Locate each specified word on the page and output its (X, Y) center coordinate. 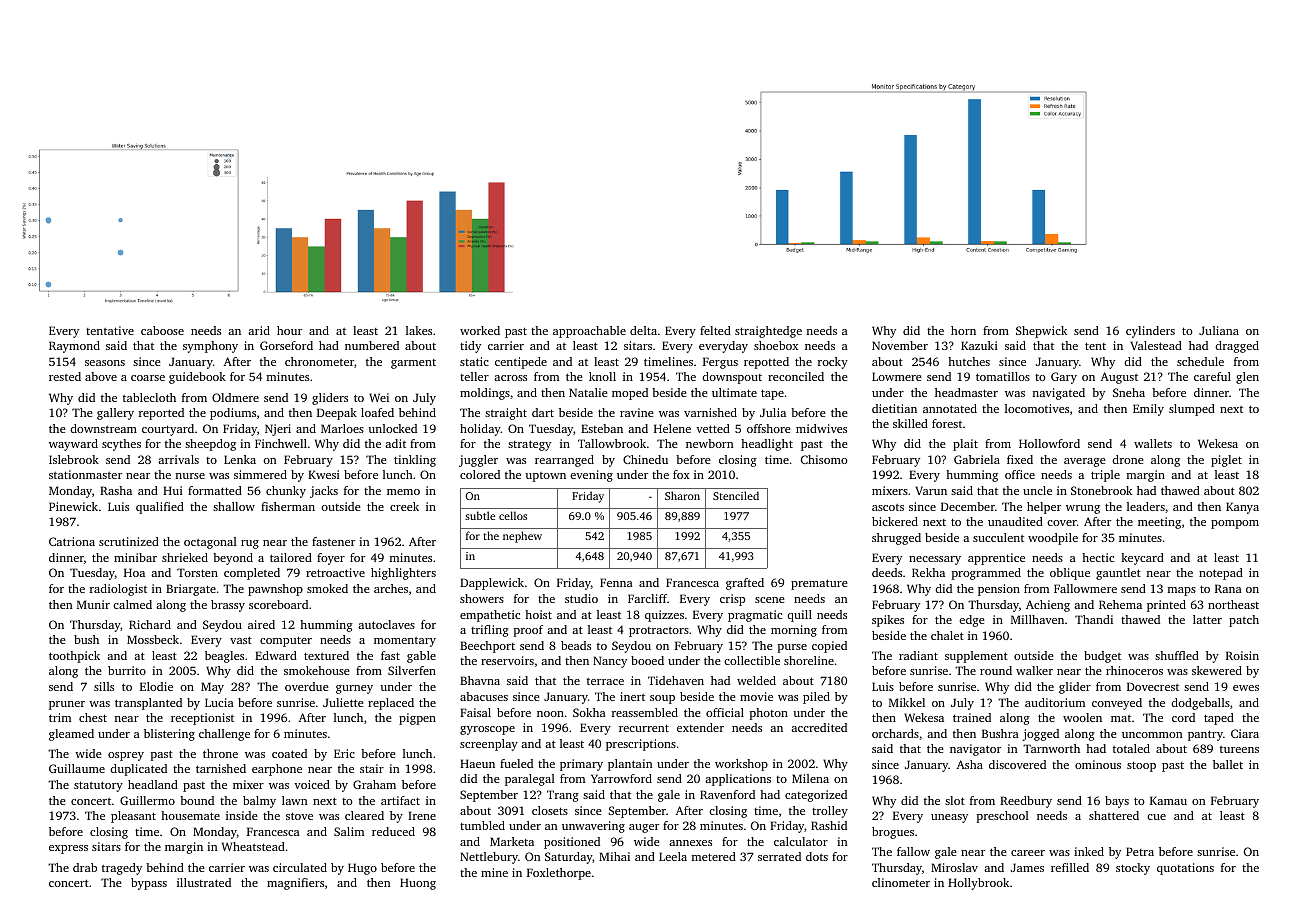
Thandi (1094, 619)
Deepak (337, 414)
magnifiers (295, 884)
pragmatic (755, 616)
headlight (767, 445)
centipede (521, 363)
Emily (1148, 410)
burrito (127, 670)
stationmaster (85, 474)
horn (963, 330)
